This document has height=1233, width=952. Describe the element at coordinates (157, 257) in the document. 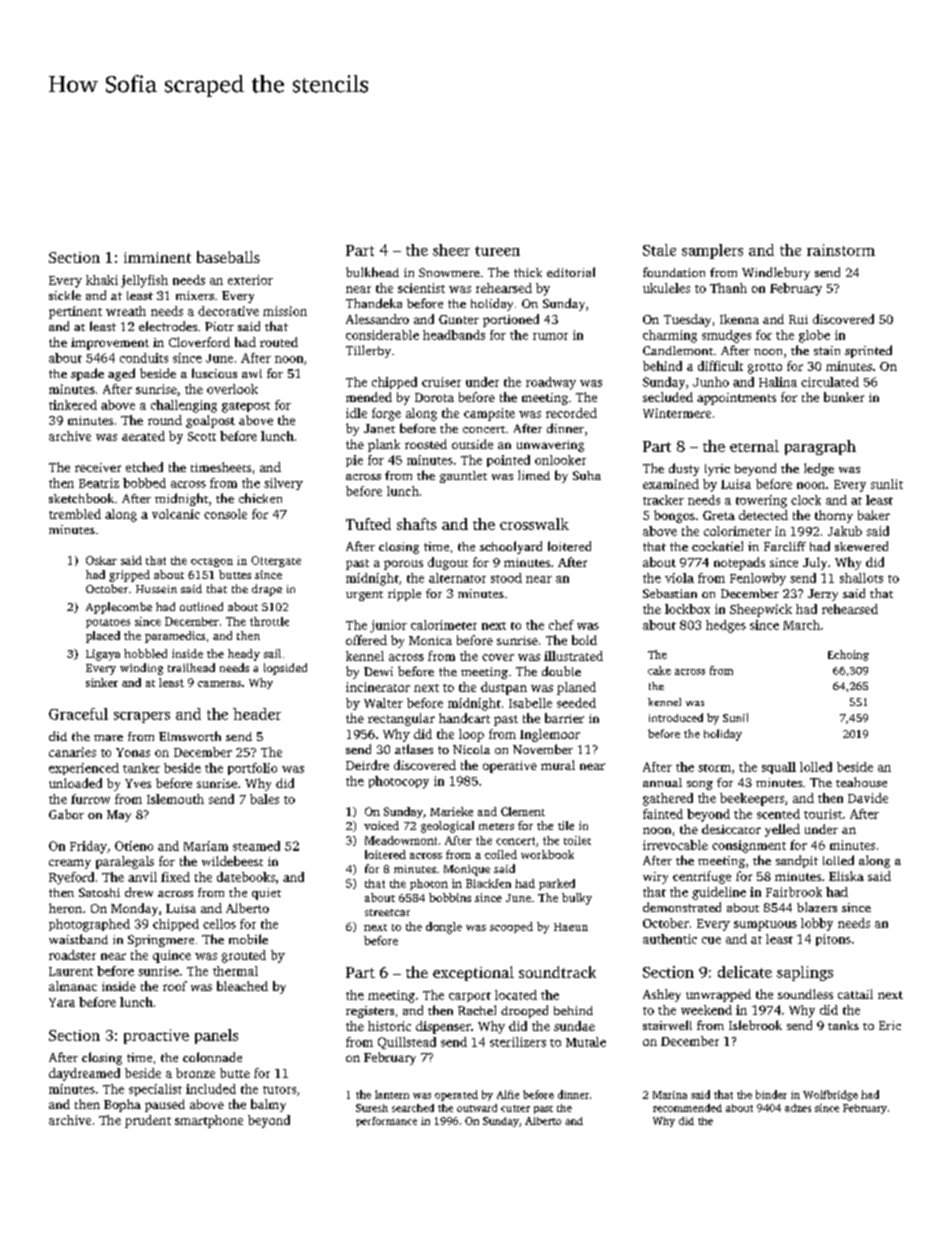

I see `imminent` at that location.
